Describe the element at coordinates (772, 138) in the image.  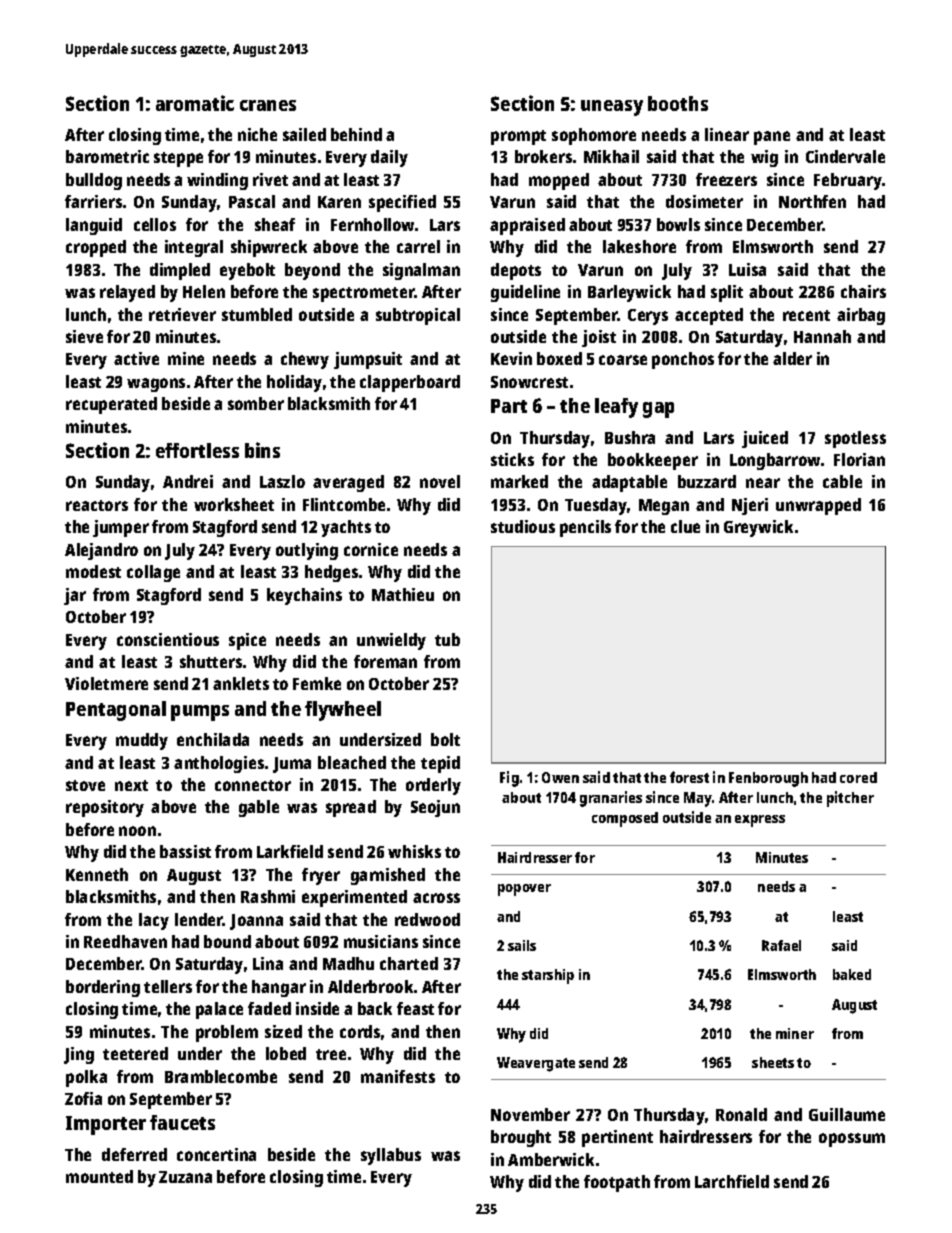
I see `pane` at that location.
